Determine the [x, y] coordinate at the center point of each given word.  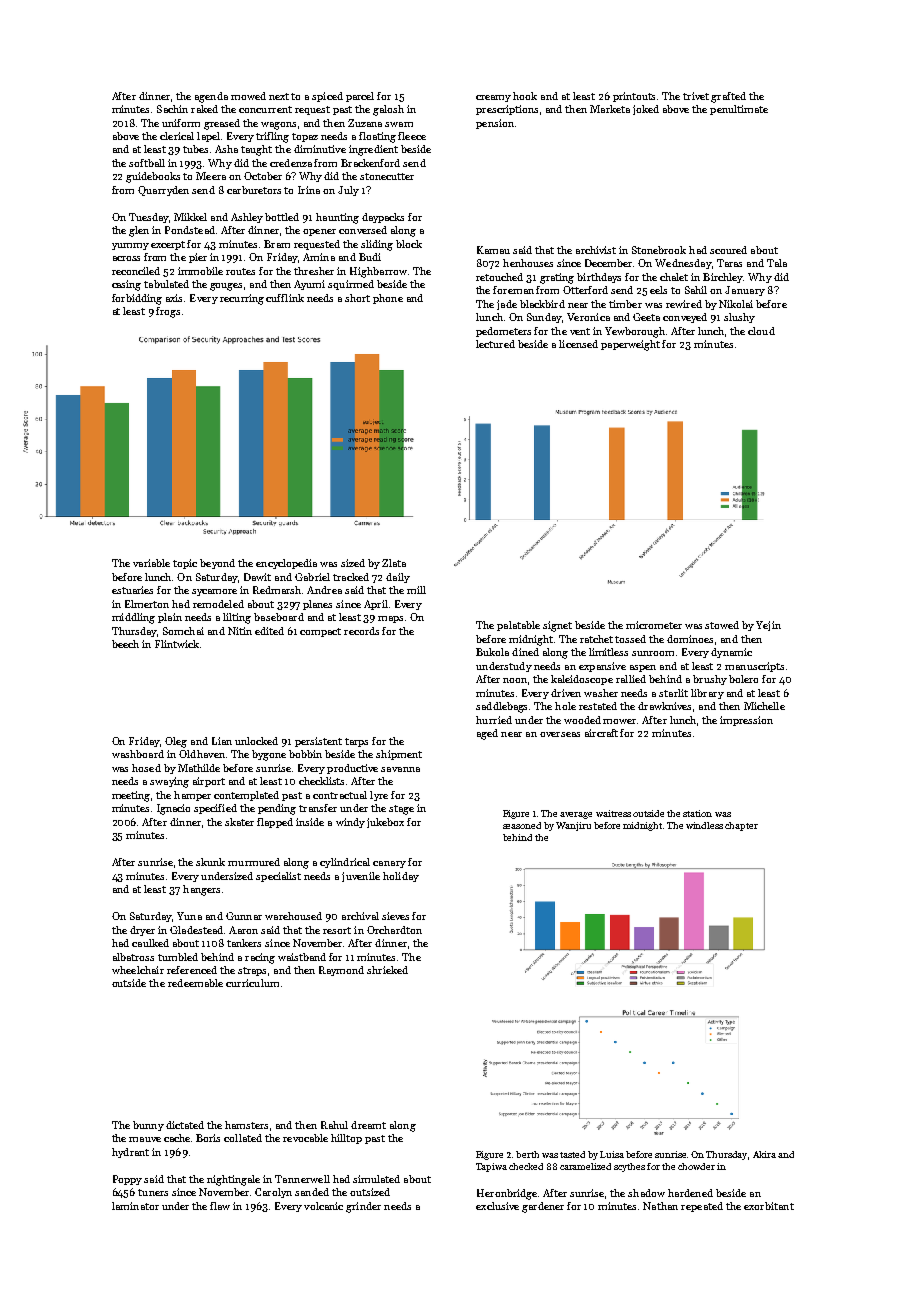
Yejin [768, 626]
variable [151, 563]
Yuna [189, 916]
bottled [282, 217]
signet [557, 626]
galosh [388, 110]
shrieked [387, 970]
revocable [305, 1138]
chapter [741, 826]
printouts [634, 97]
